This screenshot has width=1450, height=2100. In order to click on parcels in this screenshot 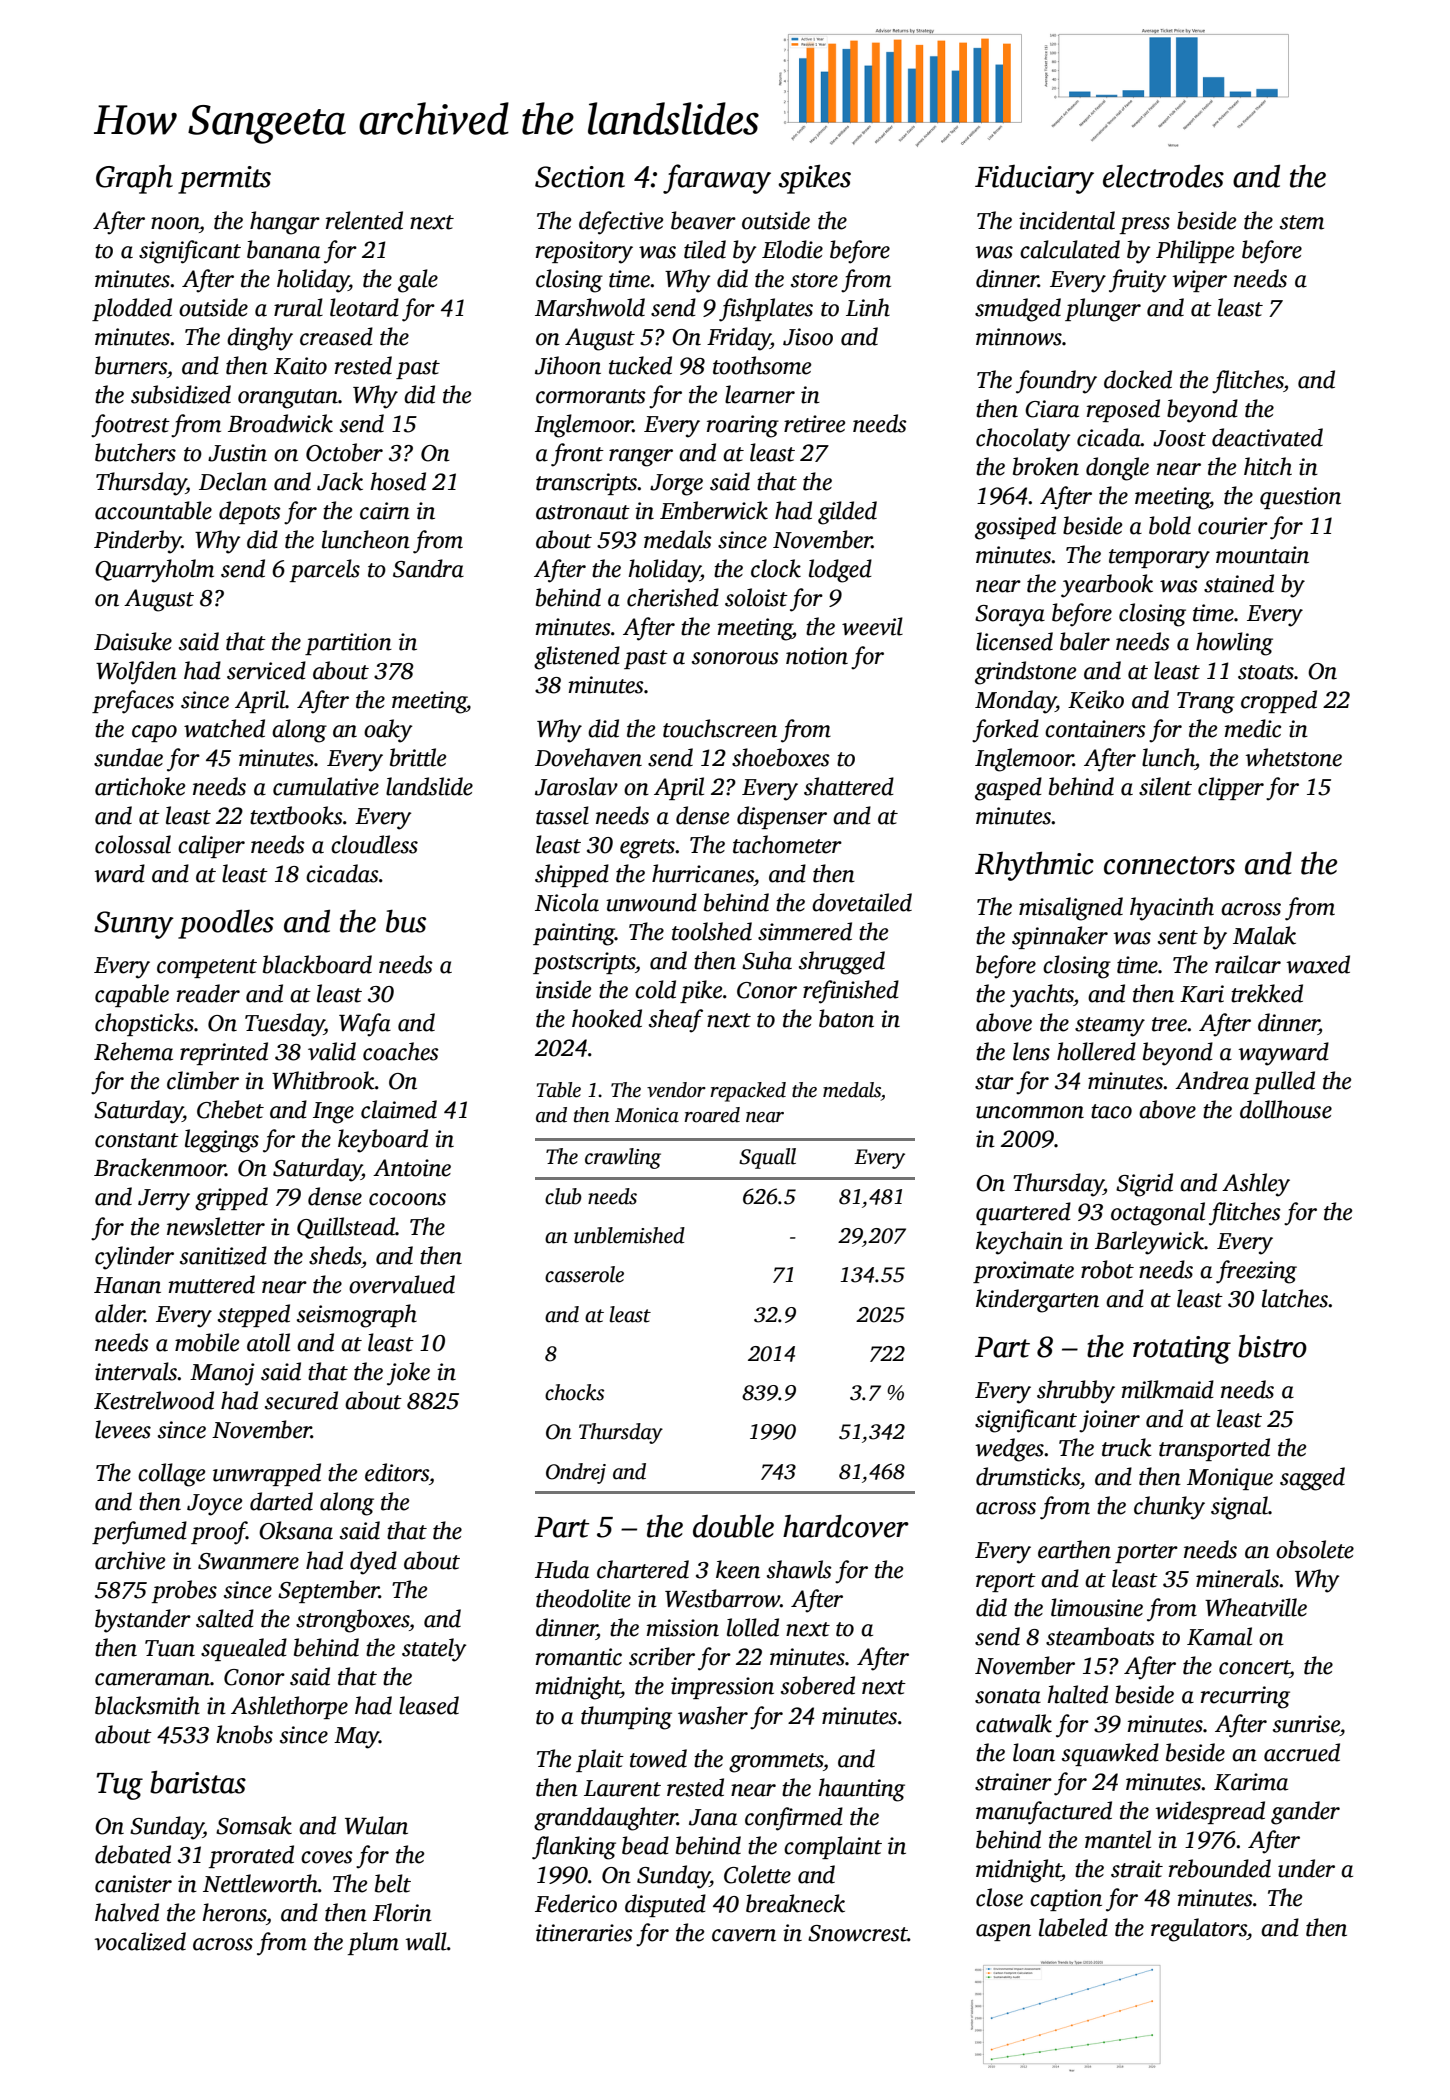, I will do `click(325, 570)`.
